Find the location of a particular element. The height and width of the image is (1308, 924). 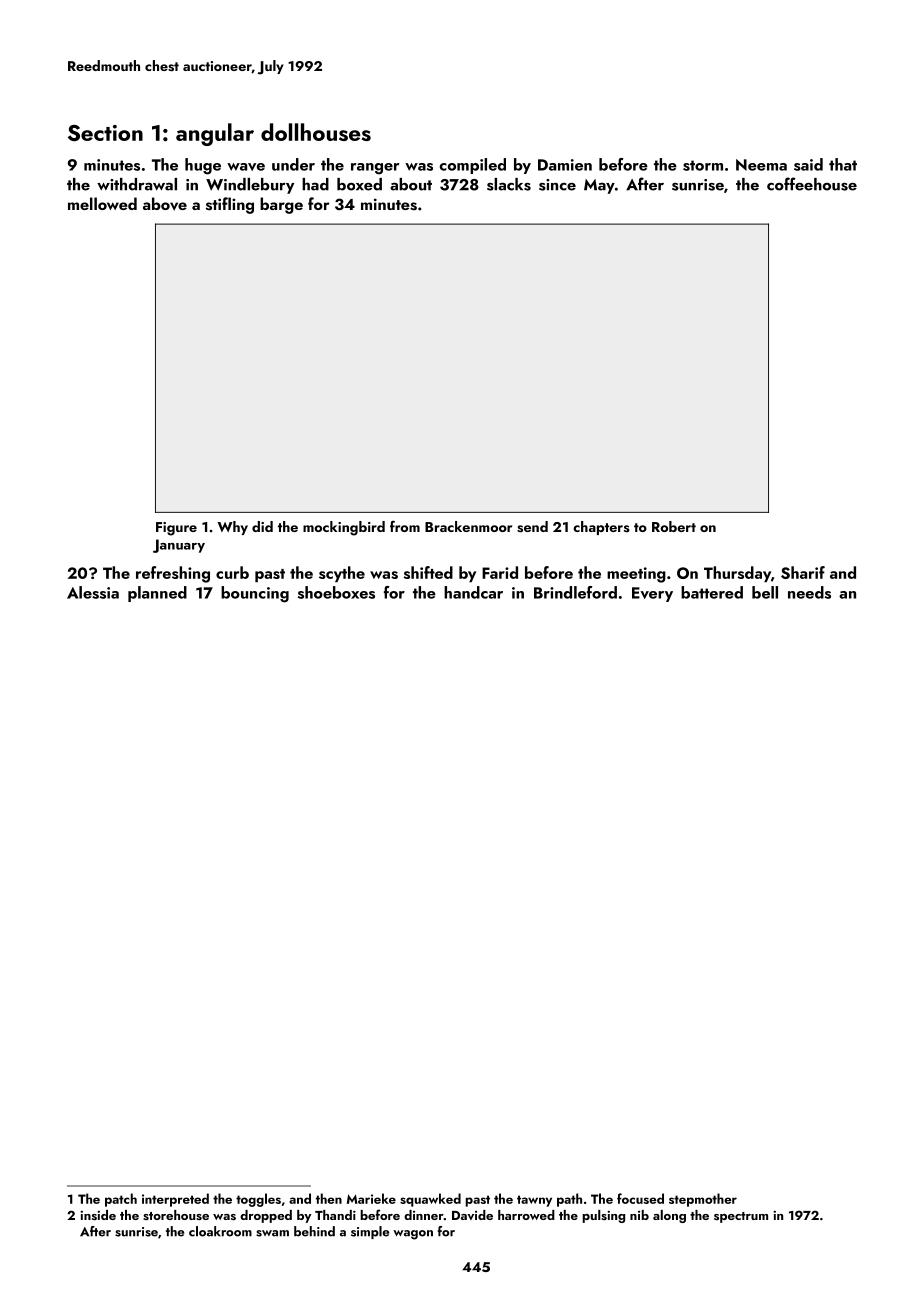

above is located at coordinates (165, 204).
